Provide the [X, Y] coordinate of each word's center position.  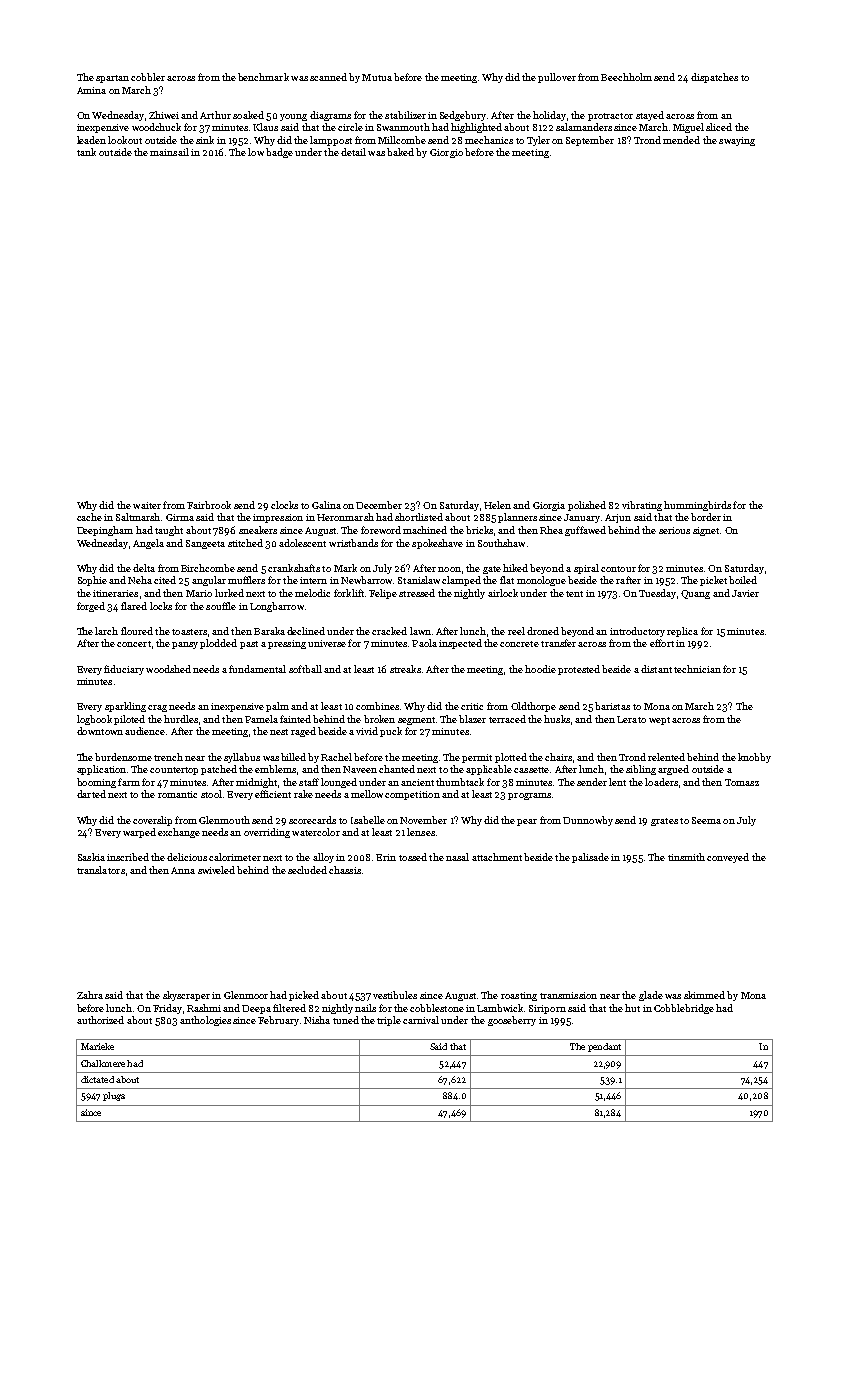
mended [681, 140]
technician [697, 669]
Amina [91, 90]
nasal [457, 857]
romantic [177, 794]
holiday [549, 116]
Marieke [97, 1046]
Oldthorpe [533, 707]
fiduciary [124, 670]
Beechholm [626, 77]
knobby [754, 758]
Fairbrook [209, 505]
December [379, 505]
